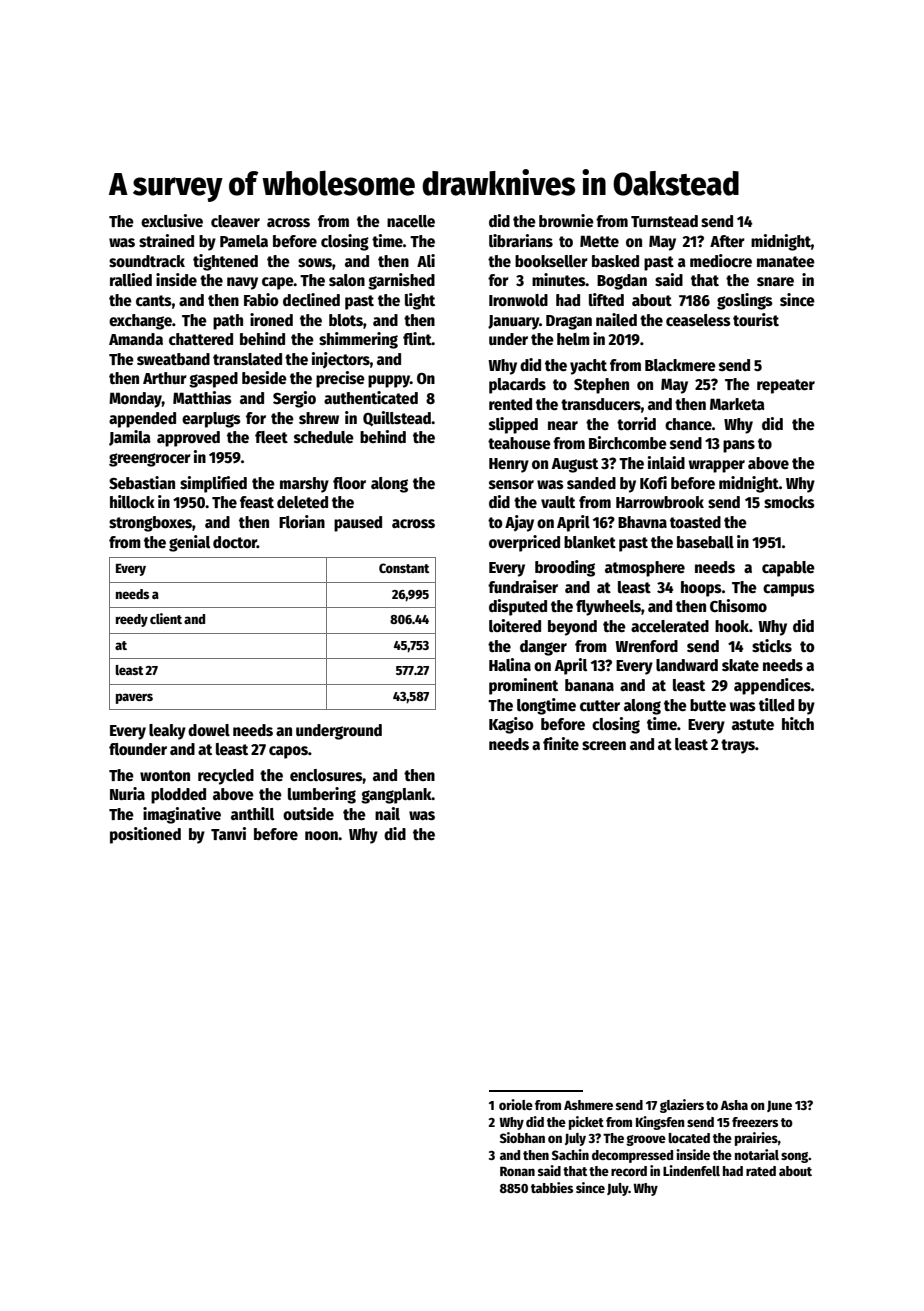 The height and width of the document is (1311, 924). Describe the element at coordinates (358, 524) in the document. I see `paused` at that location.
